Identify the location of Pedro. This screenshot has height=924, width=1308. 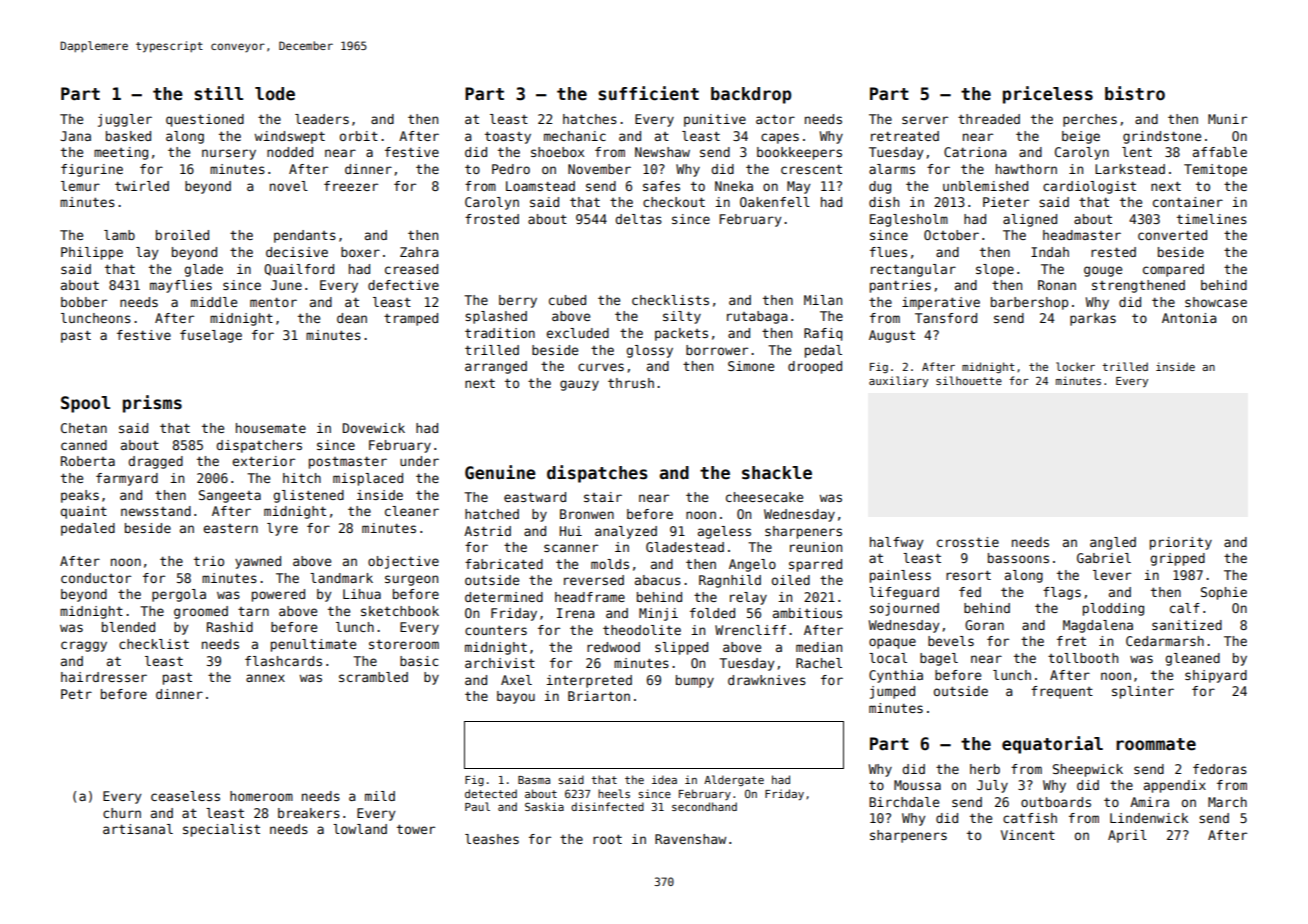
(511, 169).
